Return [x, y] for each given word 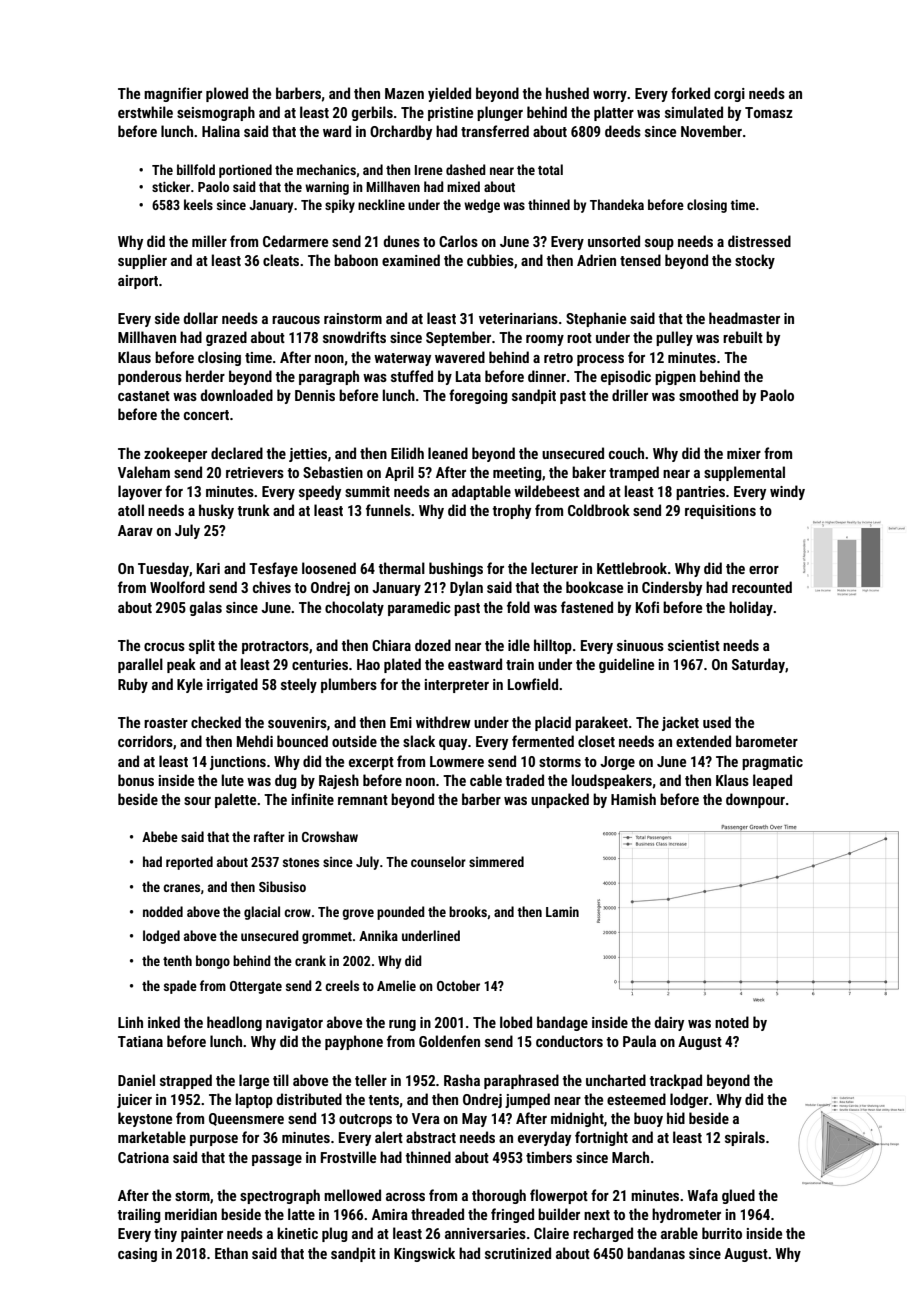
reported [189, 863]
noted [732, 1022]
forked [690, 93]
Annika [378, 935]
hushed [567, 93]
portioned [245, 171]
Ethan [231, 1253]
